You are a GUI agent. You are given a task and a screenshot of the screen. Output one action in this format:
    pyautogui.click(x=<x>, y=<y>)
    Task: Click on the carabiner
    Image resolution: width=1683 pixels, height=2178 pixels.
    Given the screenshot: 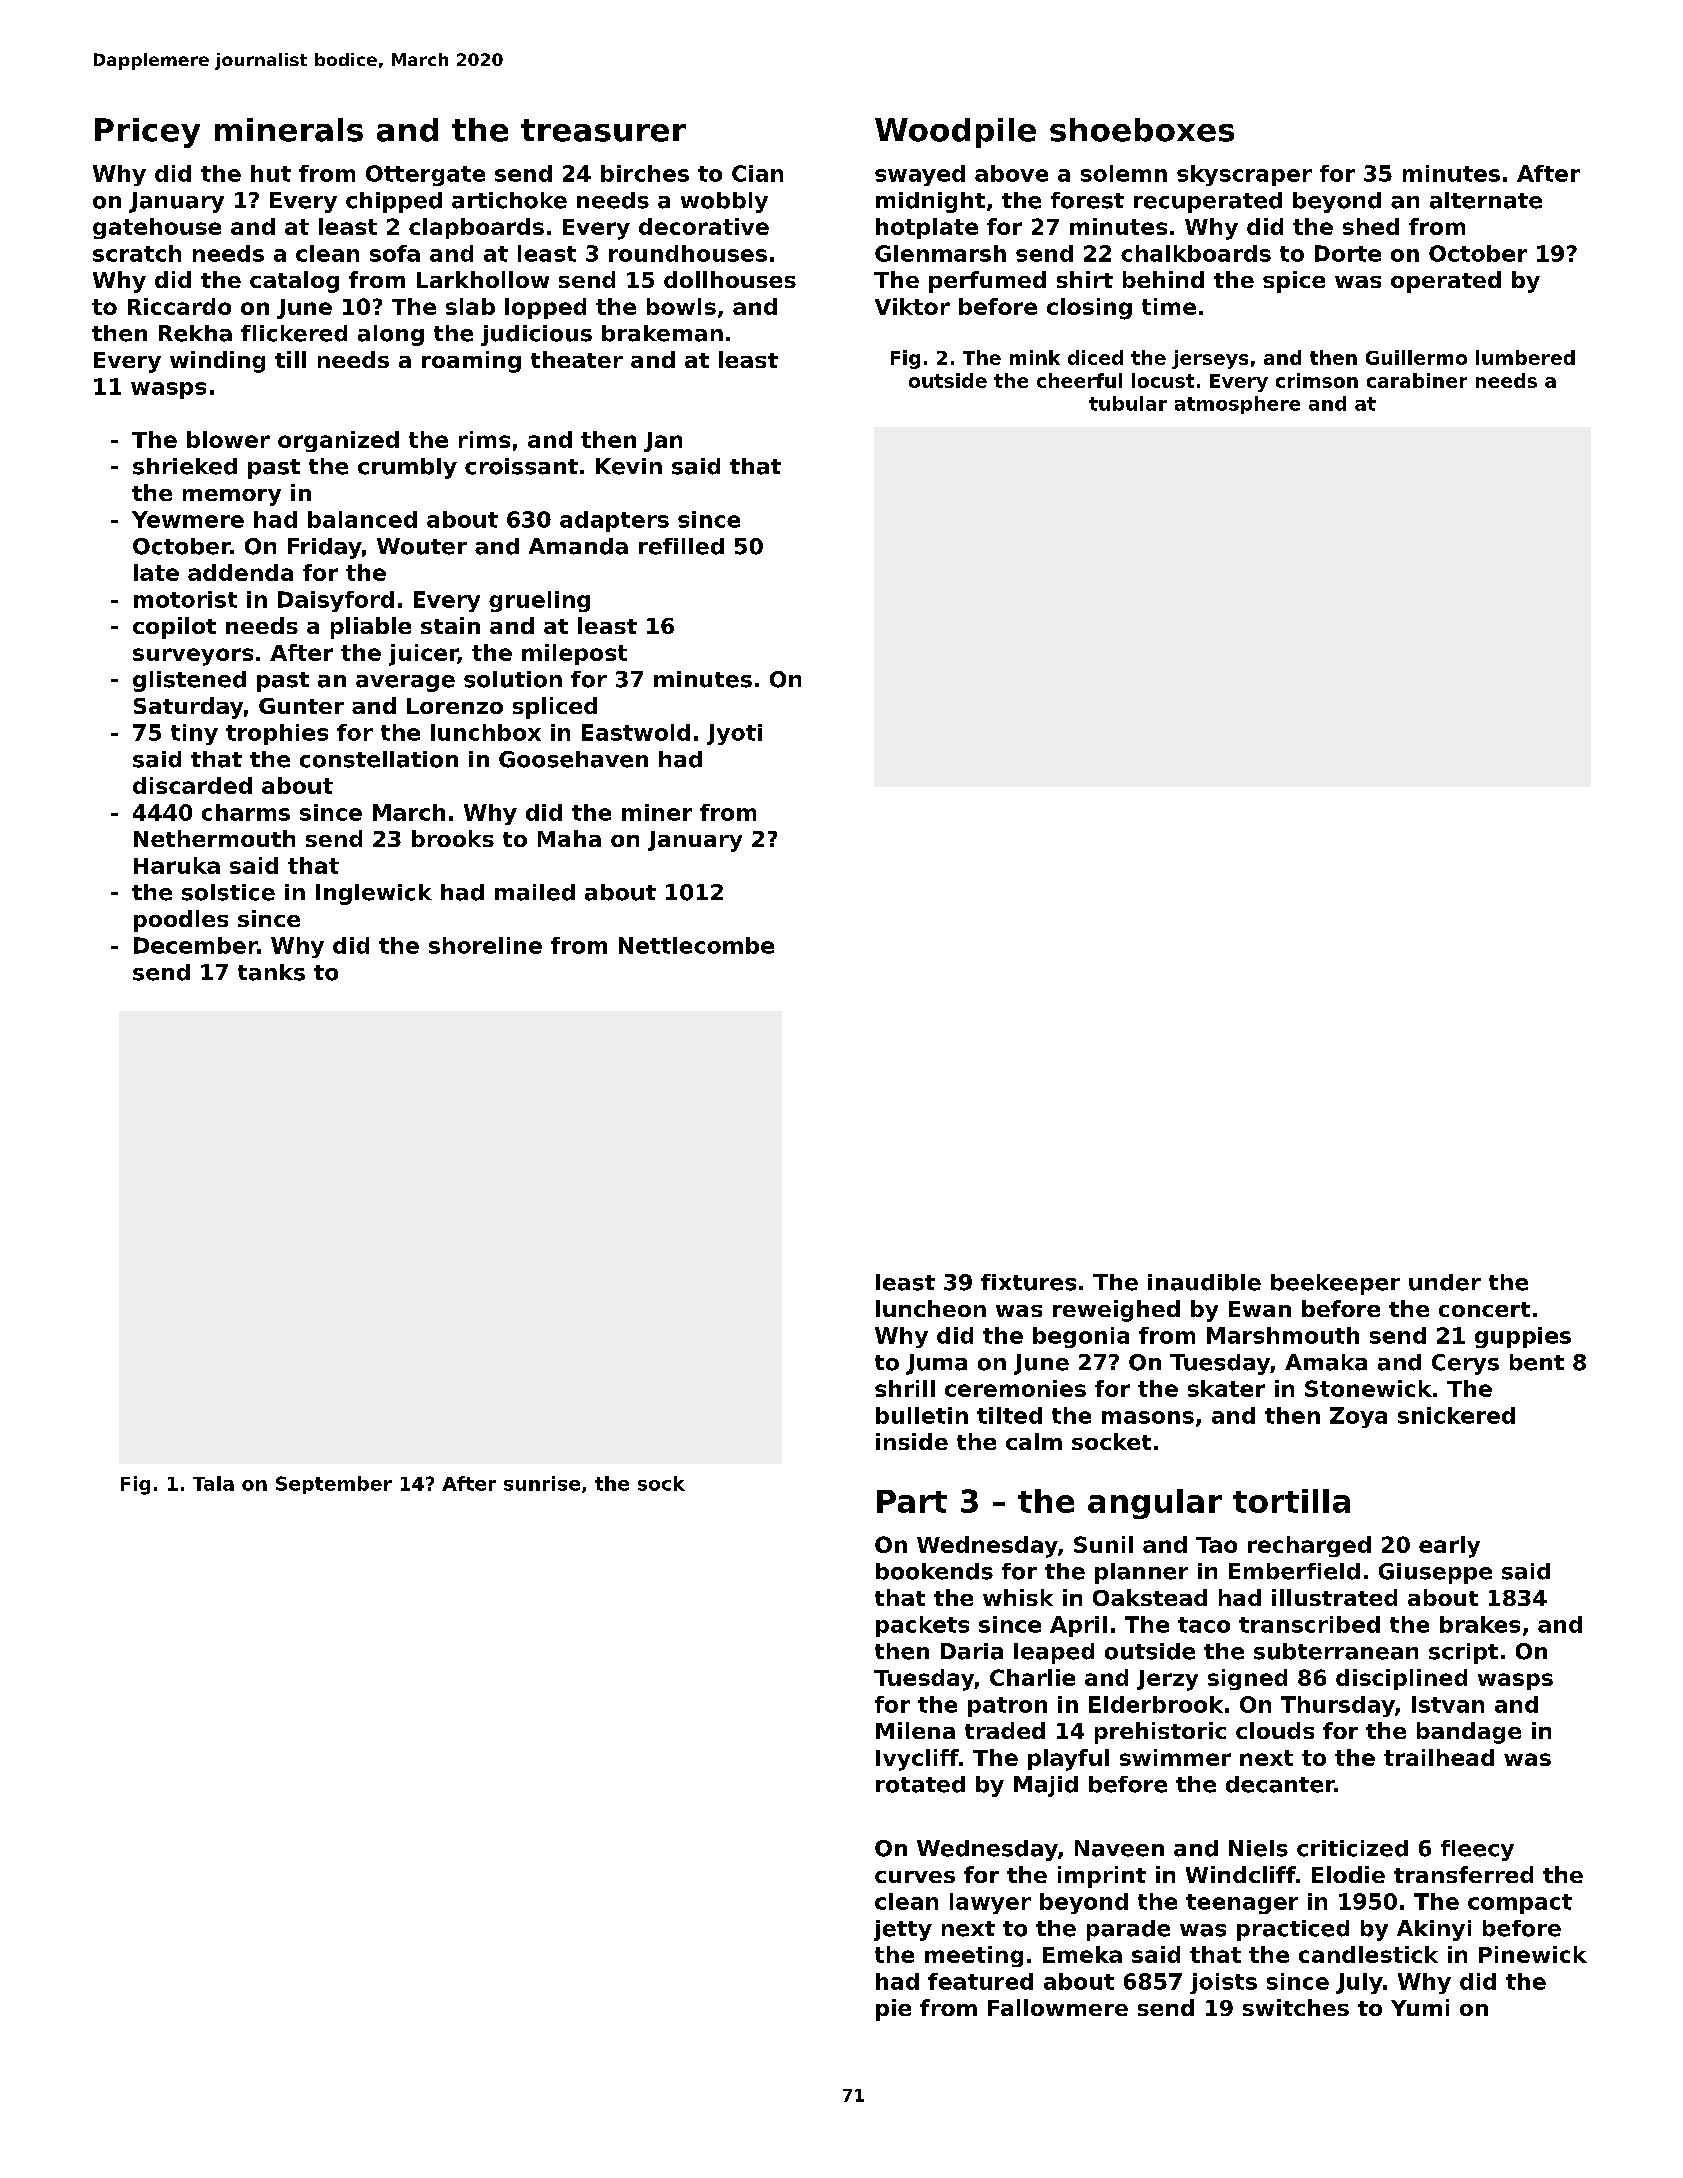 What is the action you would take?
    pyautogui.click(x=1417, y=380)
